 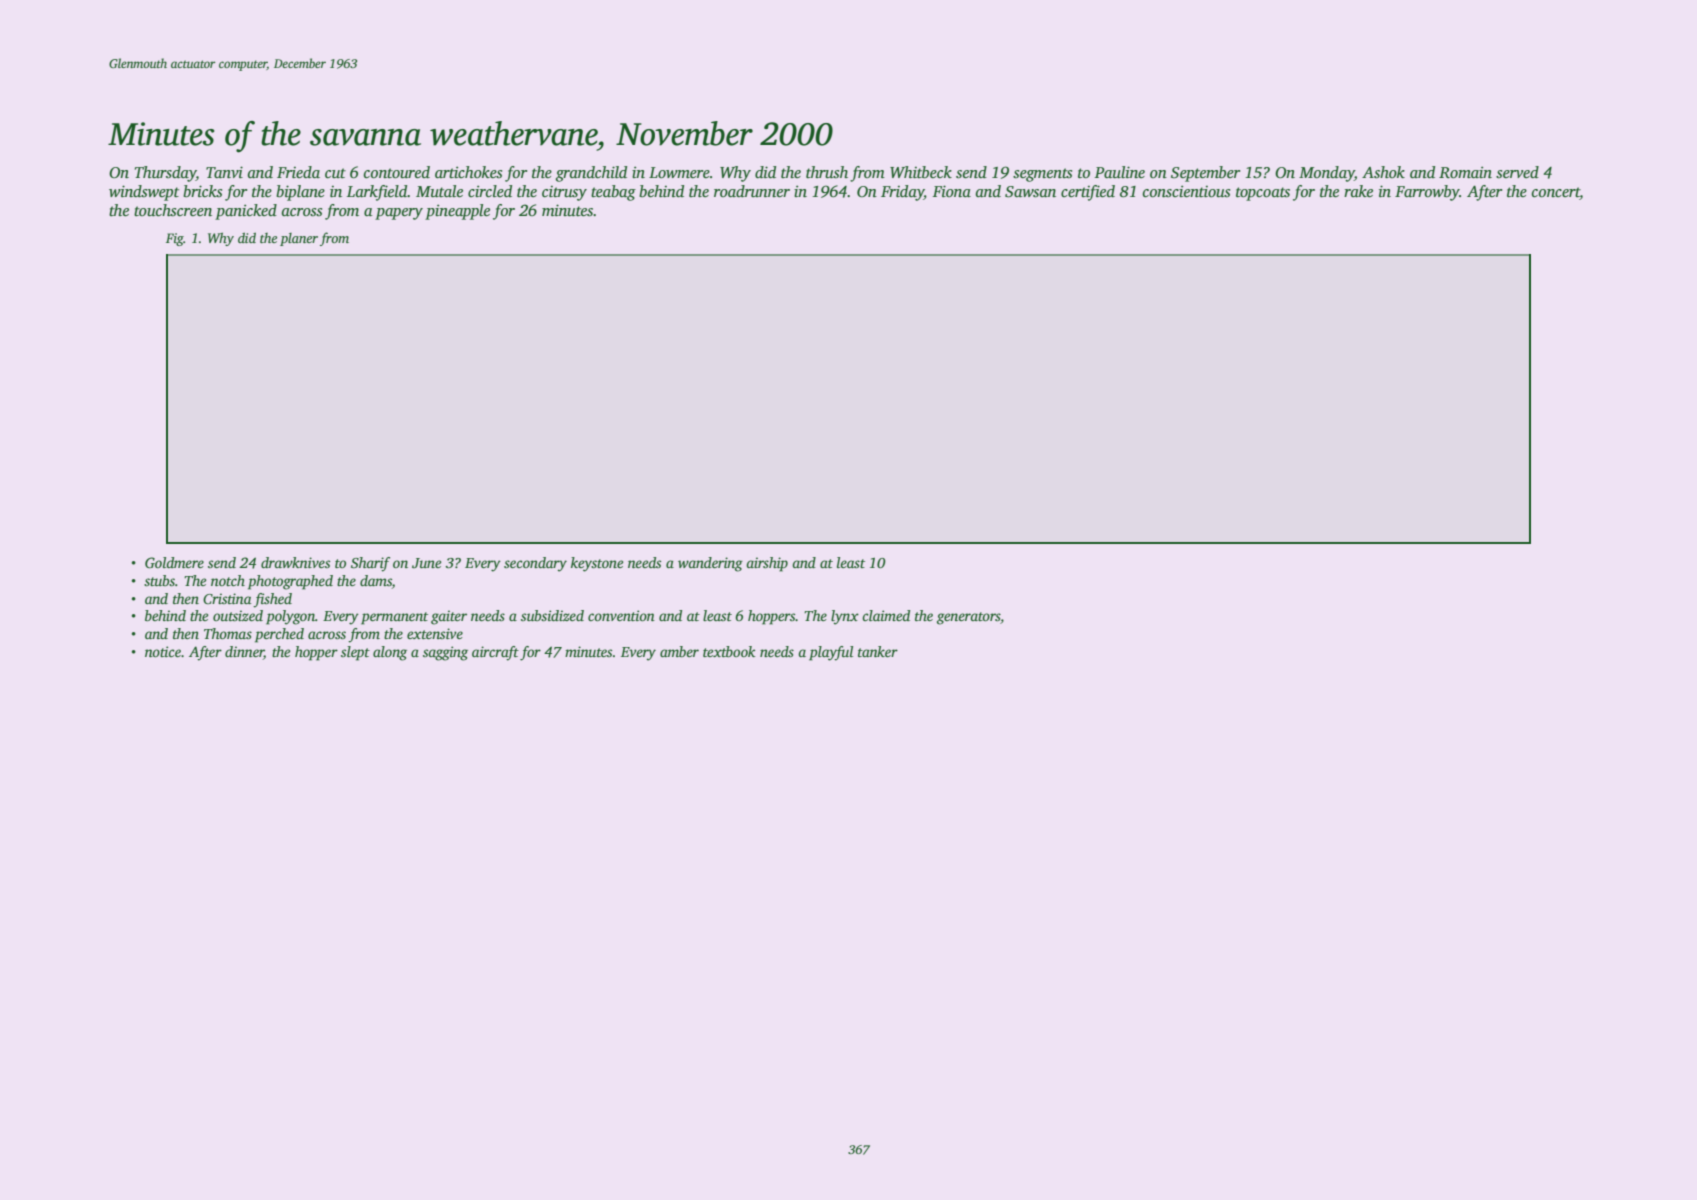 What do you see at coordinates (426, 563) in the screenshot?
I see `June` at bounding box center [426, 563].
